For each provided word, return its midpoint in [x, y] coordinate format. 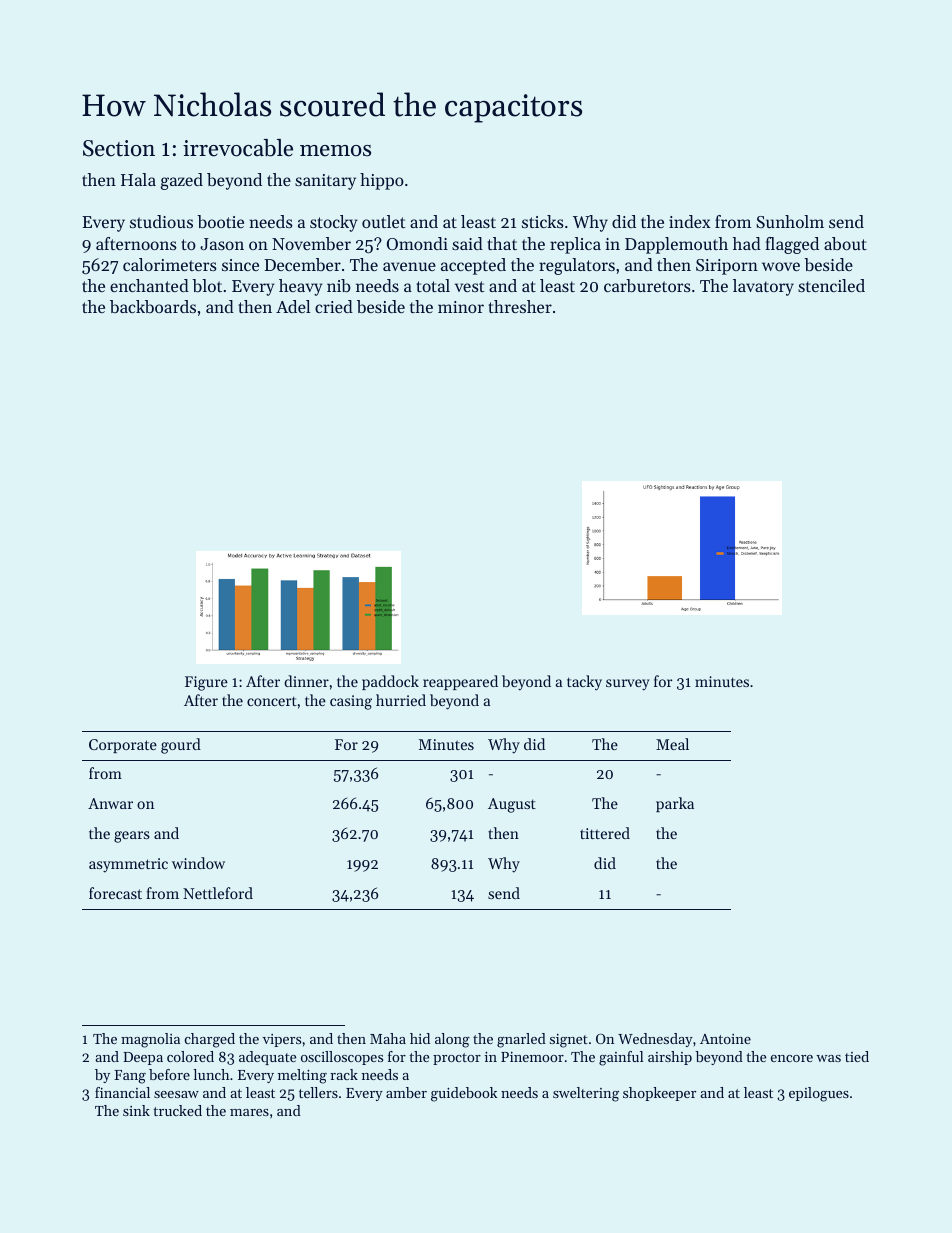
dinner [306, 681]
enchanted [149, 285]
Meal [672, 744]
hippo [382, 181]
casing [351, 702]
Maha [388, 1038]
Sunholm [790, 221]
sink [136, 1110]
